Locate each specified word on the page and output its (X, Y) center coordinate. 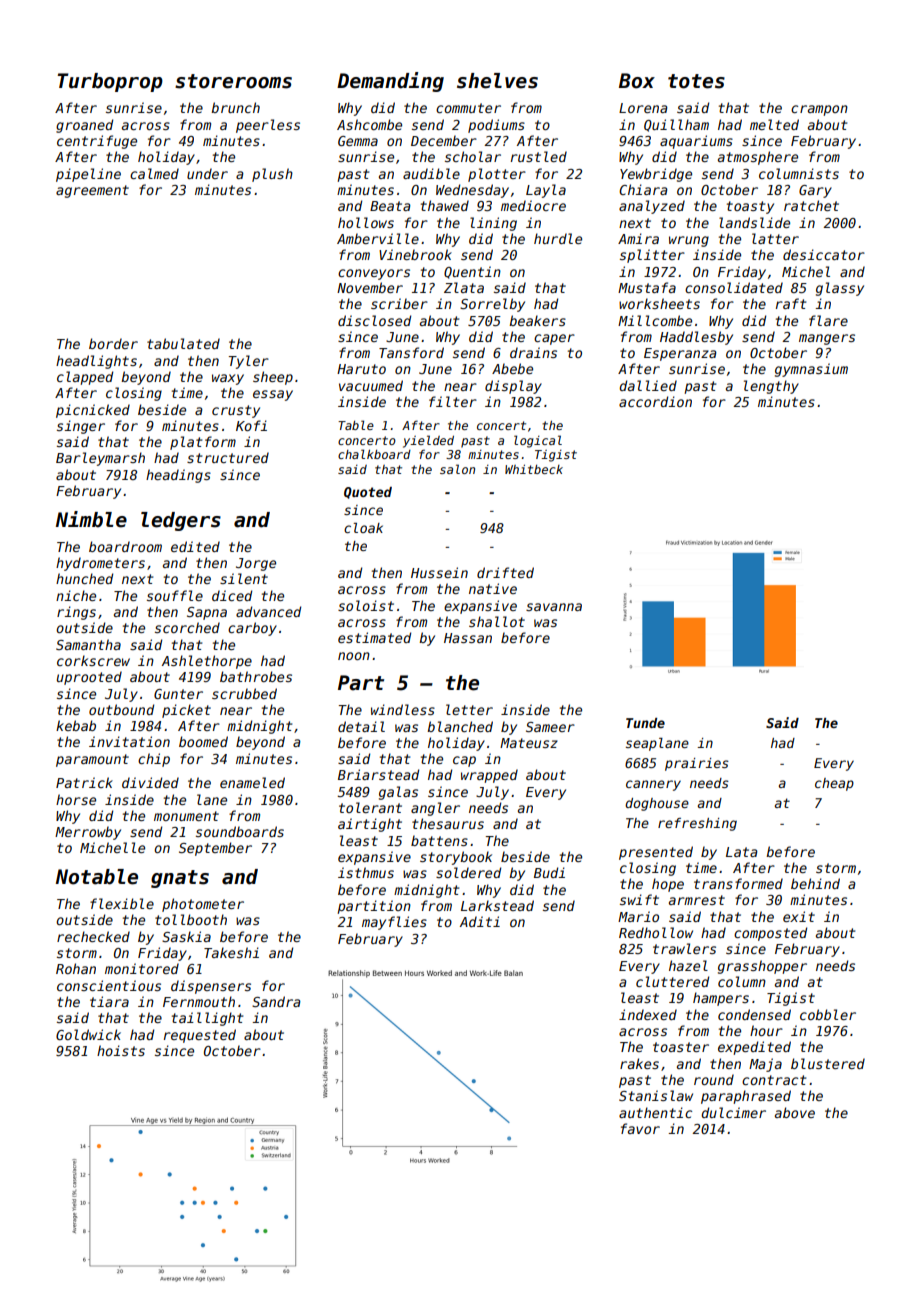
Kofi (251, 425)
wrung (689, 241)
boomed (203, 741)
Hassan (468, 638)
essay (273, 395)
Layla (546, 191)
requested (200, 1036)
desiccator (824, 254)
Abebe (512, 368)
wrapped (489, 776)
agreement (92, 191)
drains (533, 352)
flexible (122, 903)
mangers (827, 339)
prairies (697, 764)
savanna (554, 607)
